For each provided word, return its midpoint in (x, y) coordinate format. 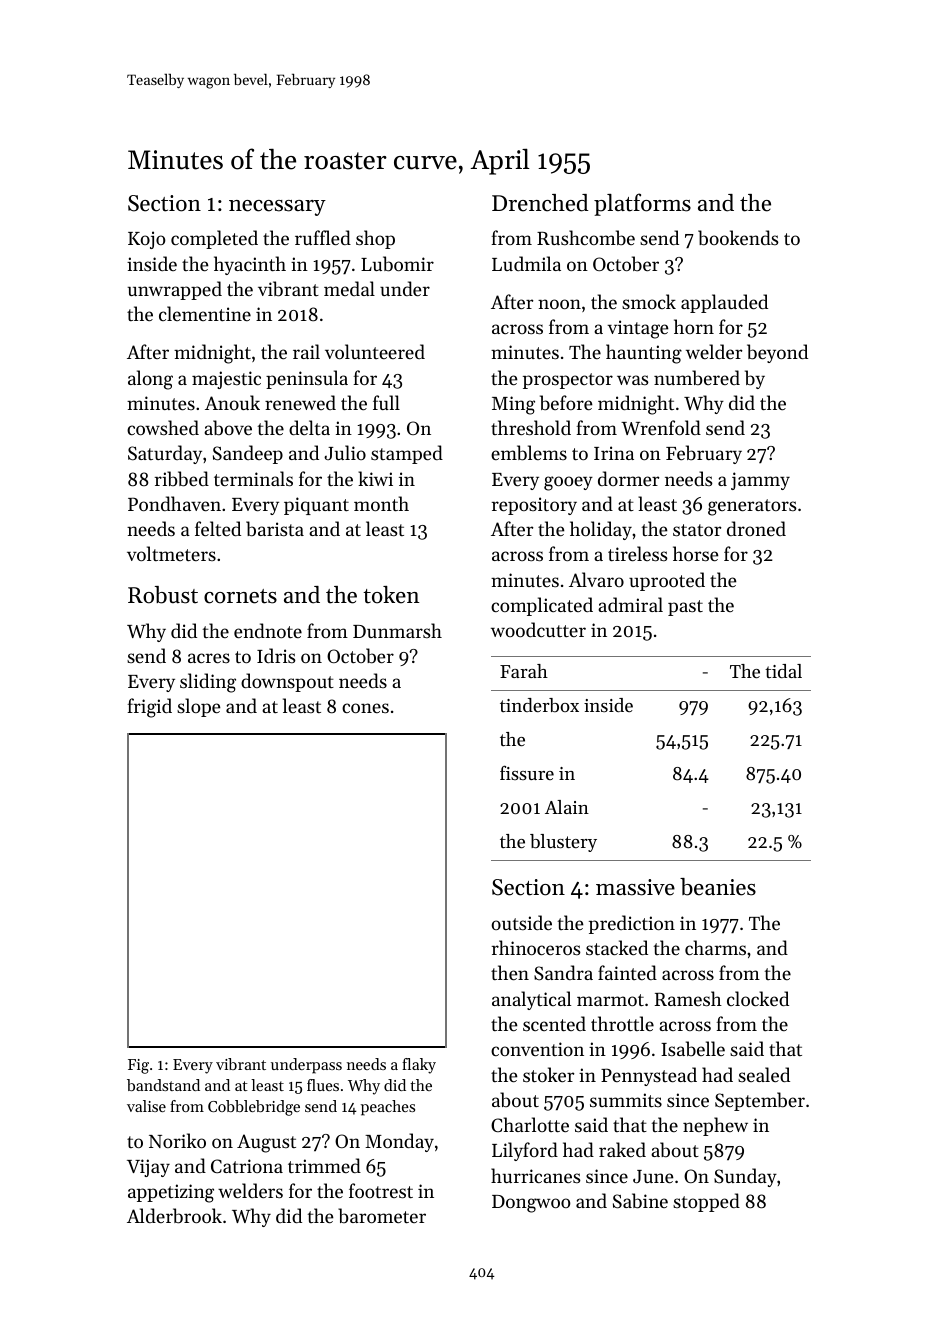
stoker (548, 1074)
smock (649, 301)
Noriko (177, 1140)
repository (534, 506)
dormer (628, 478)
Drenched (540, 203)
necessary (277, 208)
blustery (563, 843)
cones (365, 708)
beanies (718, 887)
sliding (208, 683)
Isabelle (693, 1048)
